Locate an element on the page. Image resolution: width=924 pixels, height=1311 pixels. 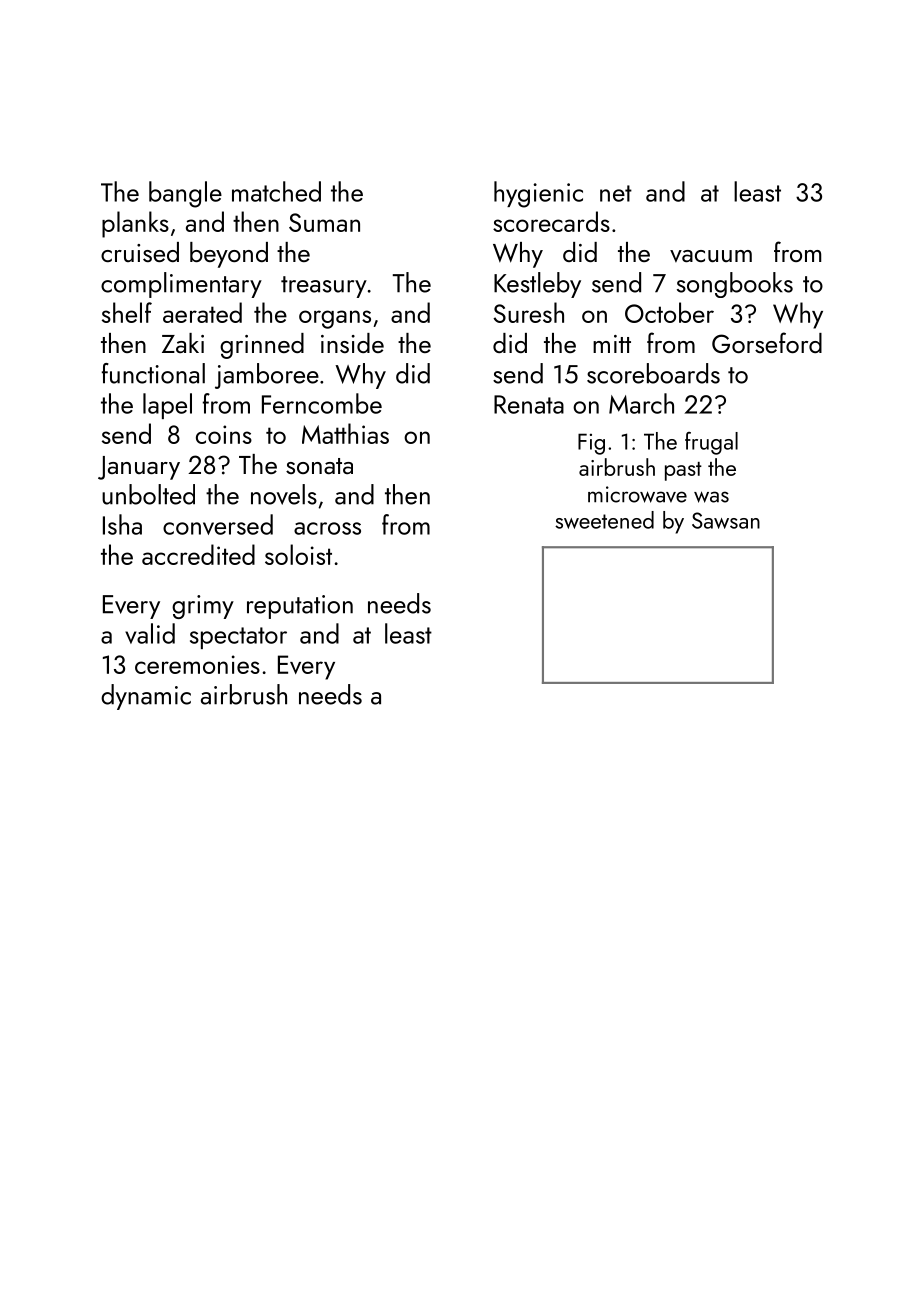
Suresh is located at coordinates (528, 312).
